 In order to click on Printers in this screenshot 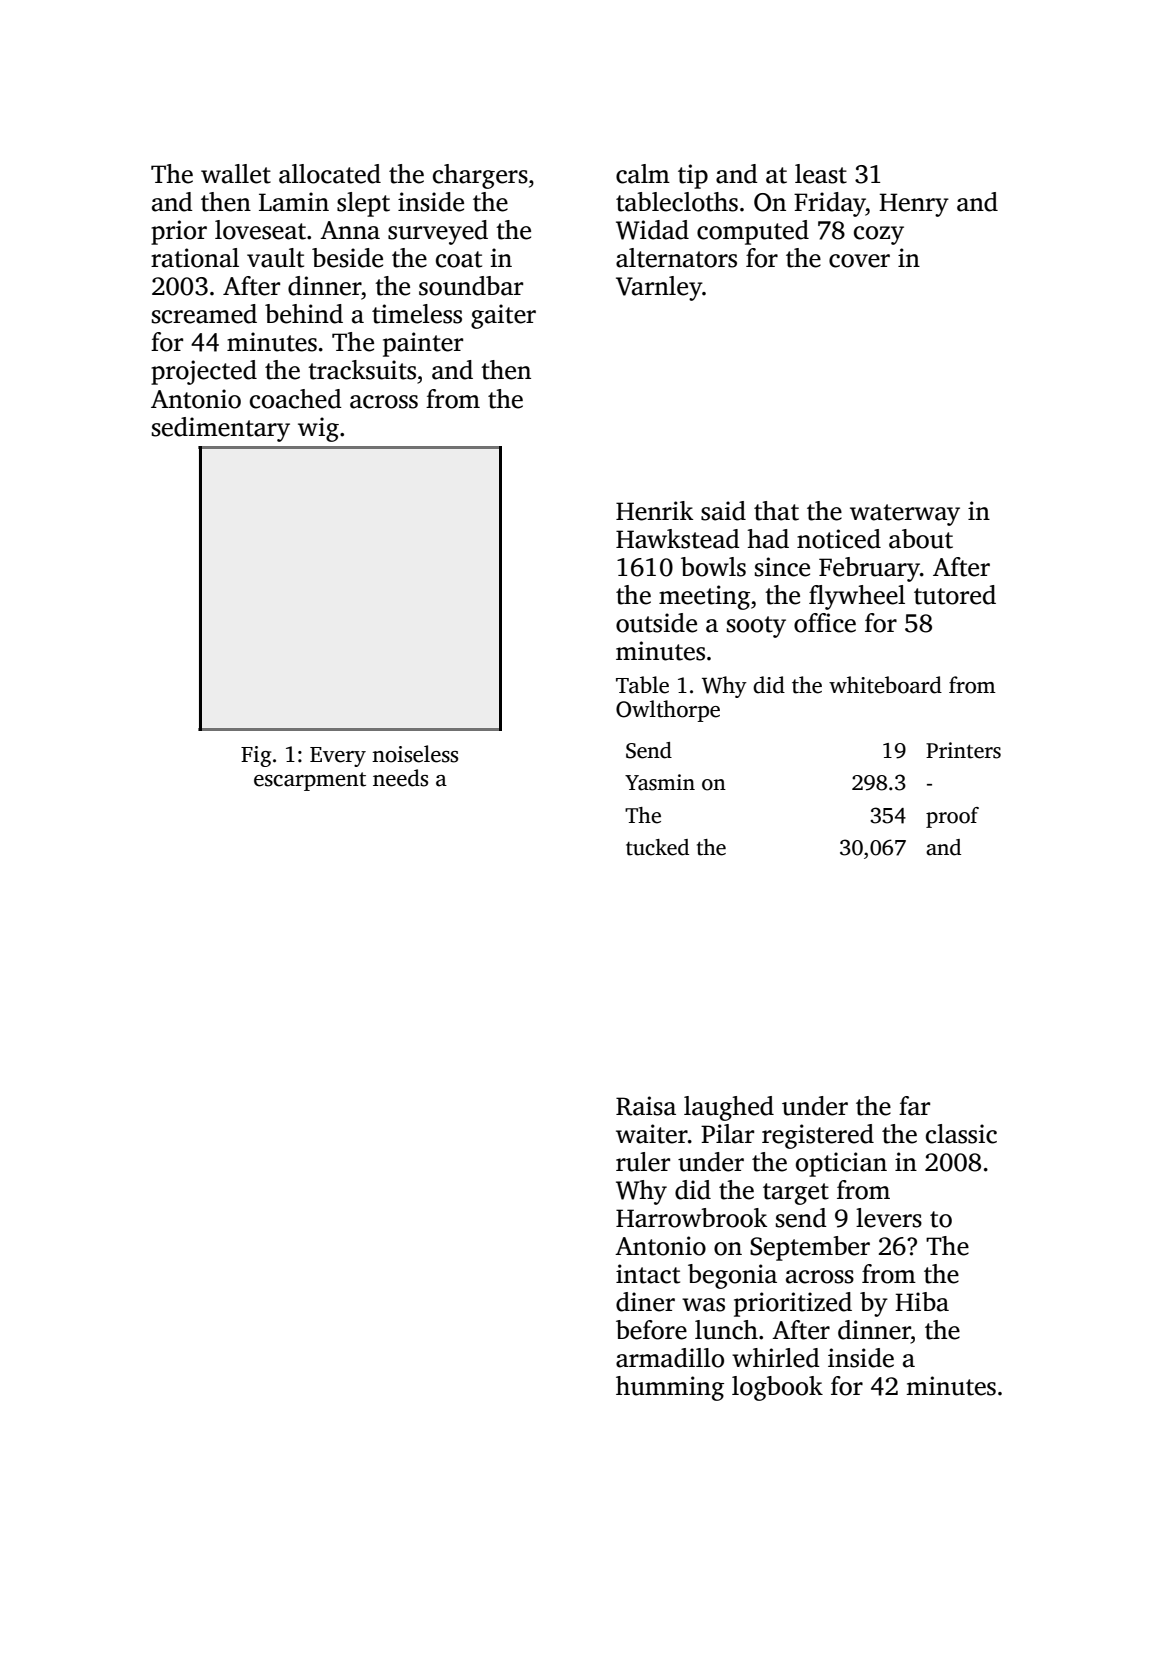, I will do `click(963, 750)`.
